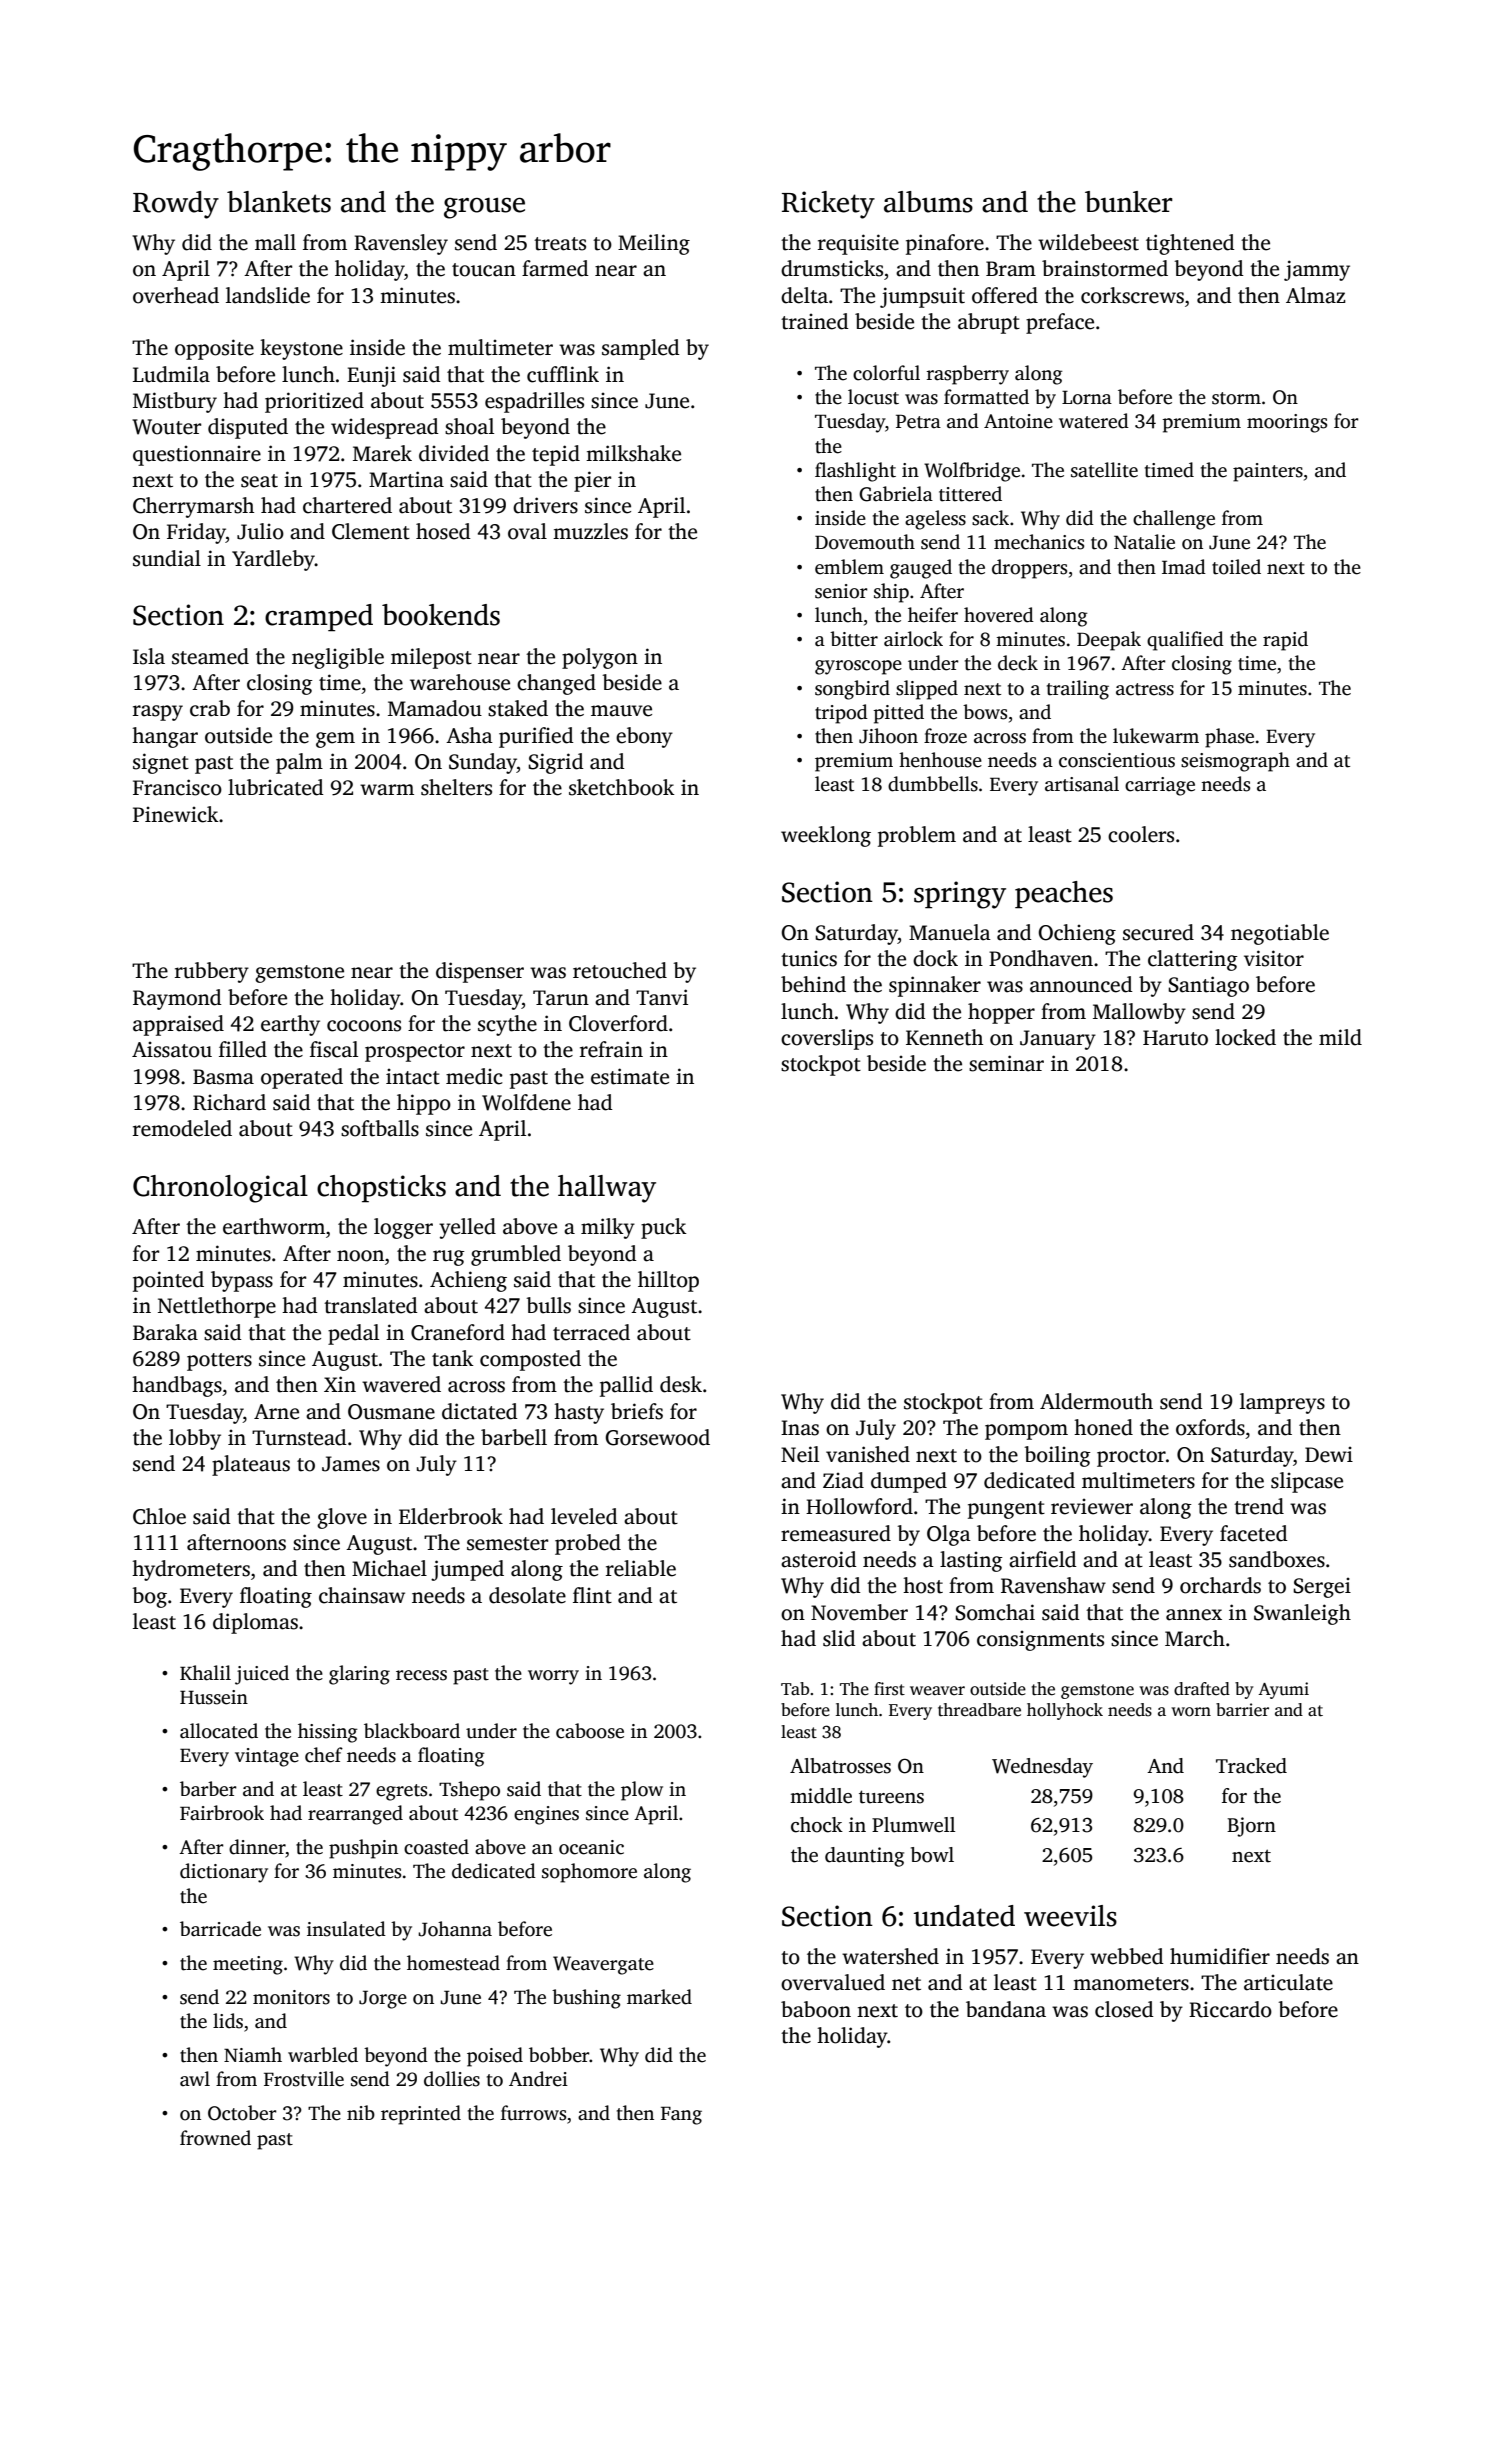  What do you see at coordinates (421, 2115) in the screenshot?
I see `reprinted` at bounding box center [421, 2115].
